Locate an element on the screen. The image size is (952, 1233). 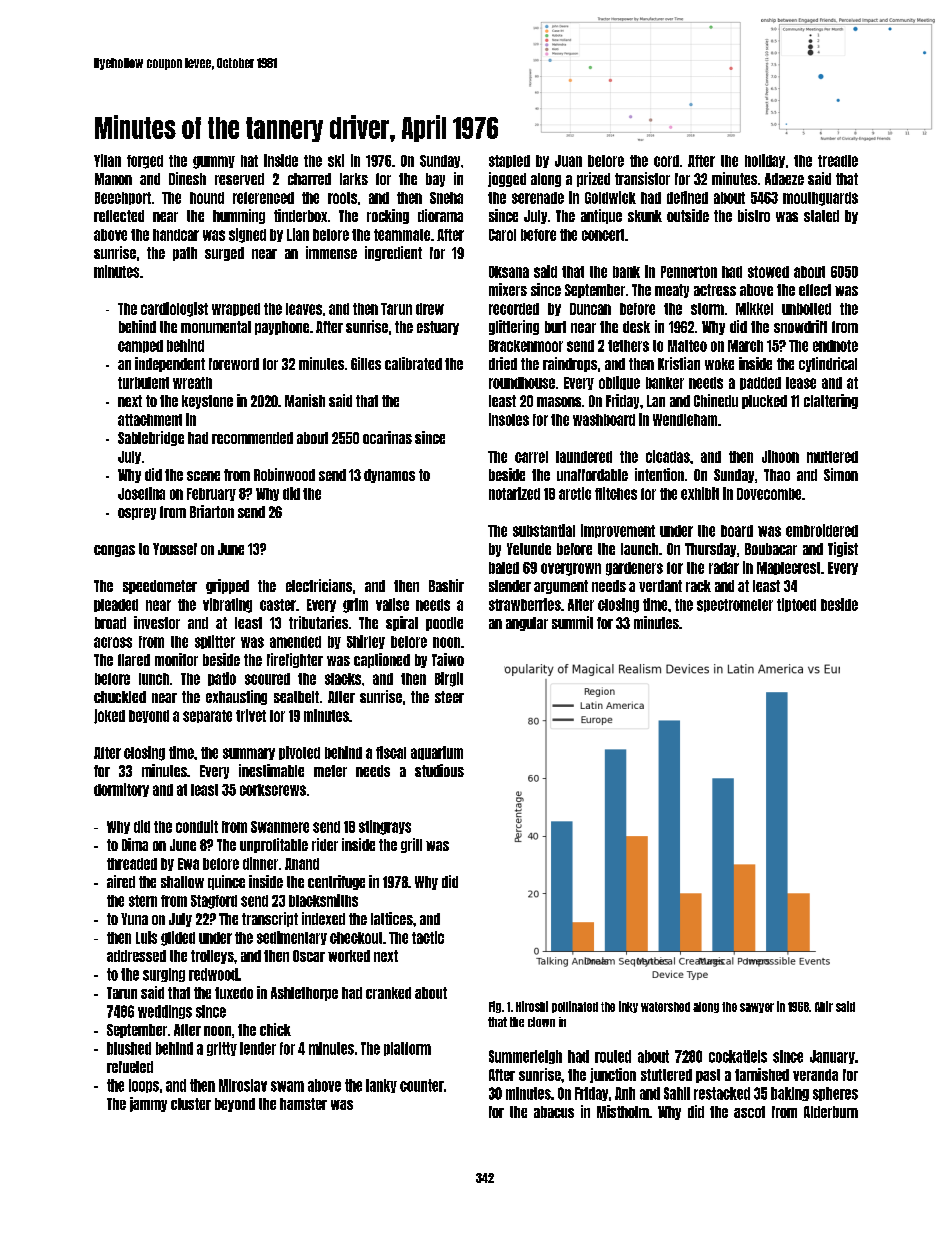
cockatiels is located at coordinates (738, 1056).
